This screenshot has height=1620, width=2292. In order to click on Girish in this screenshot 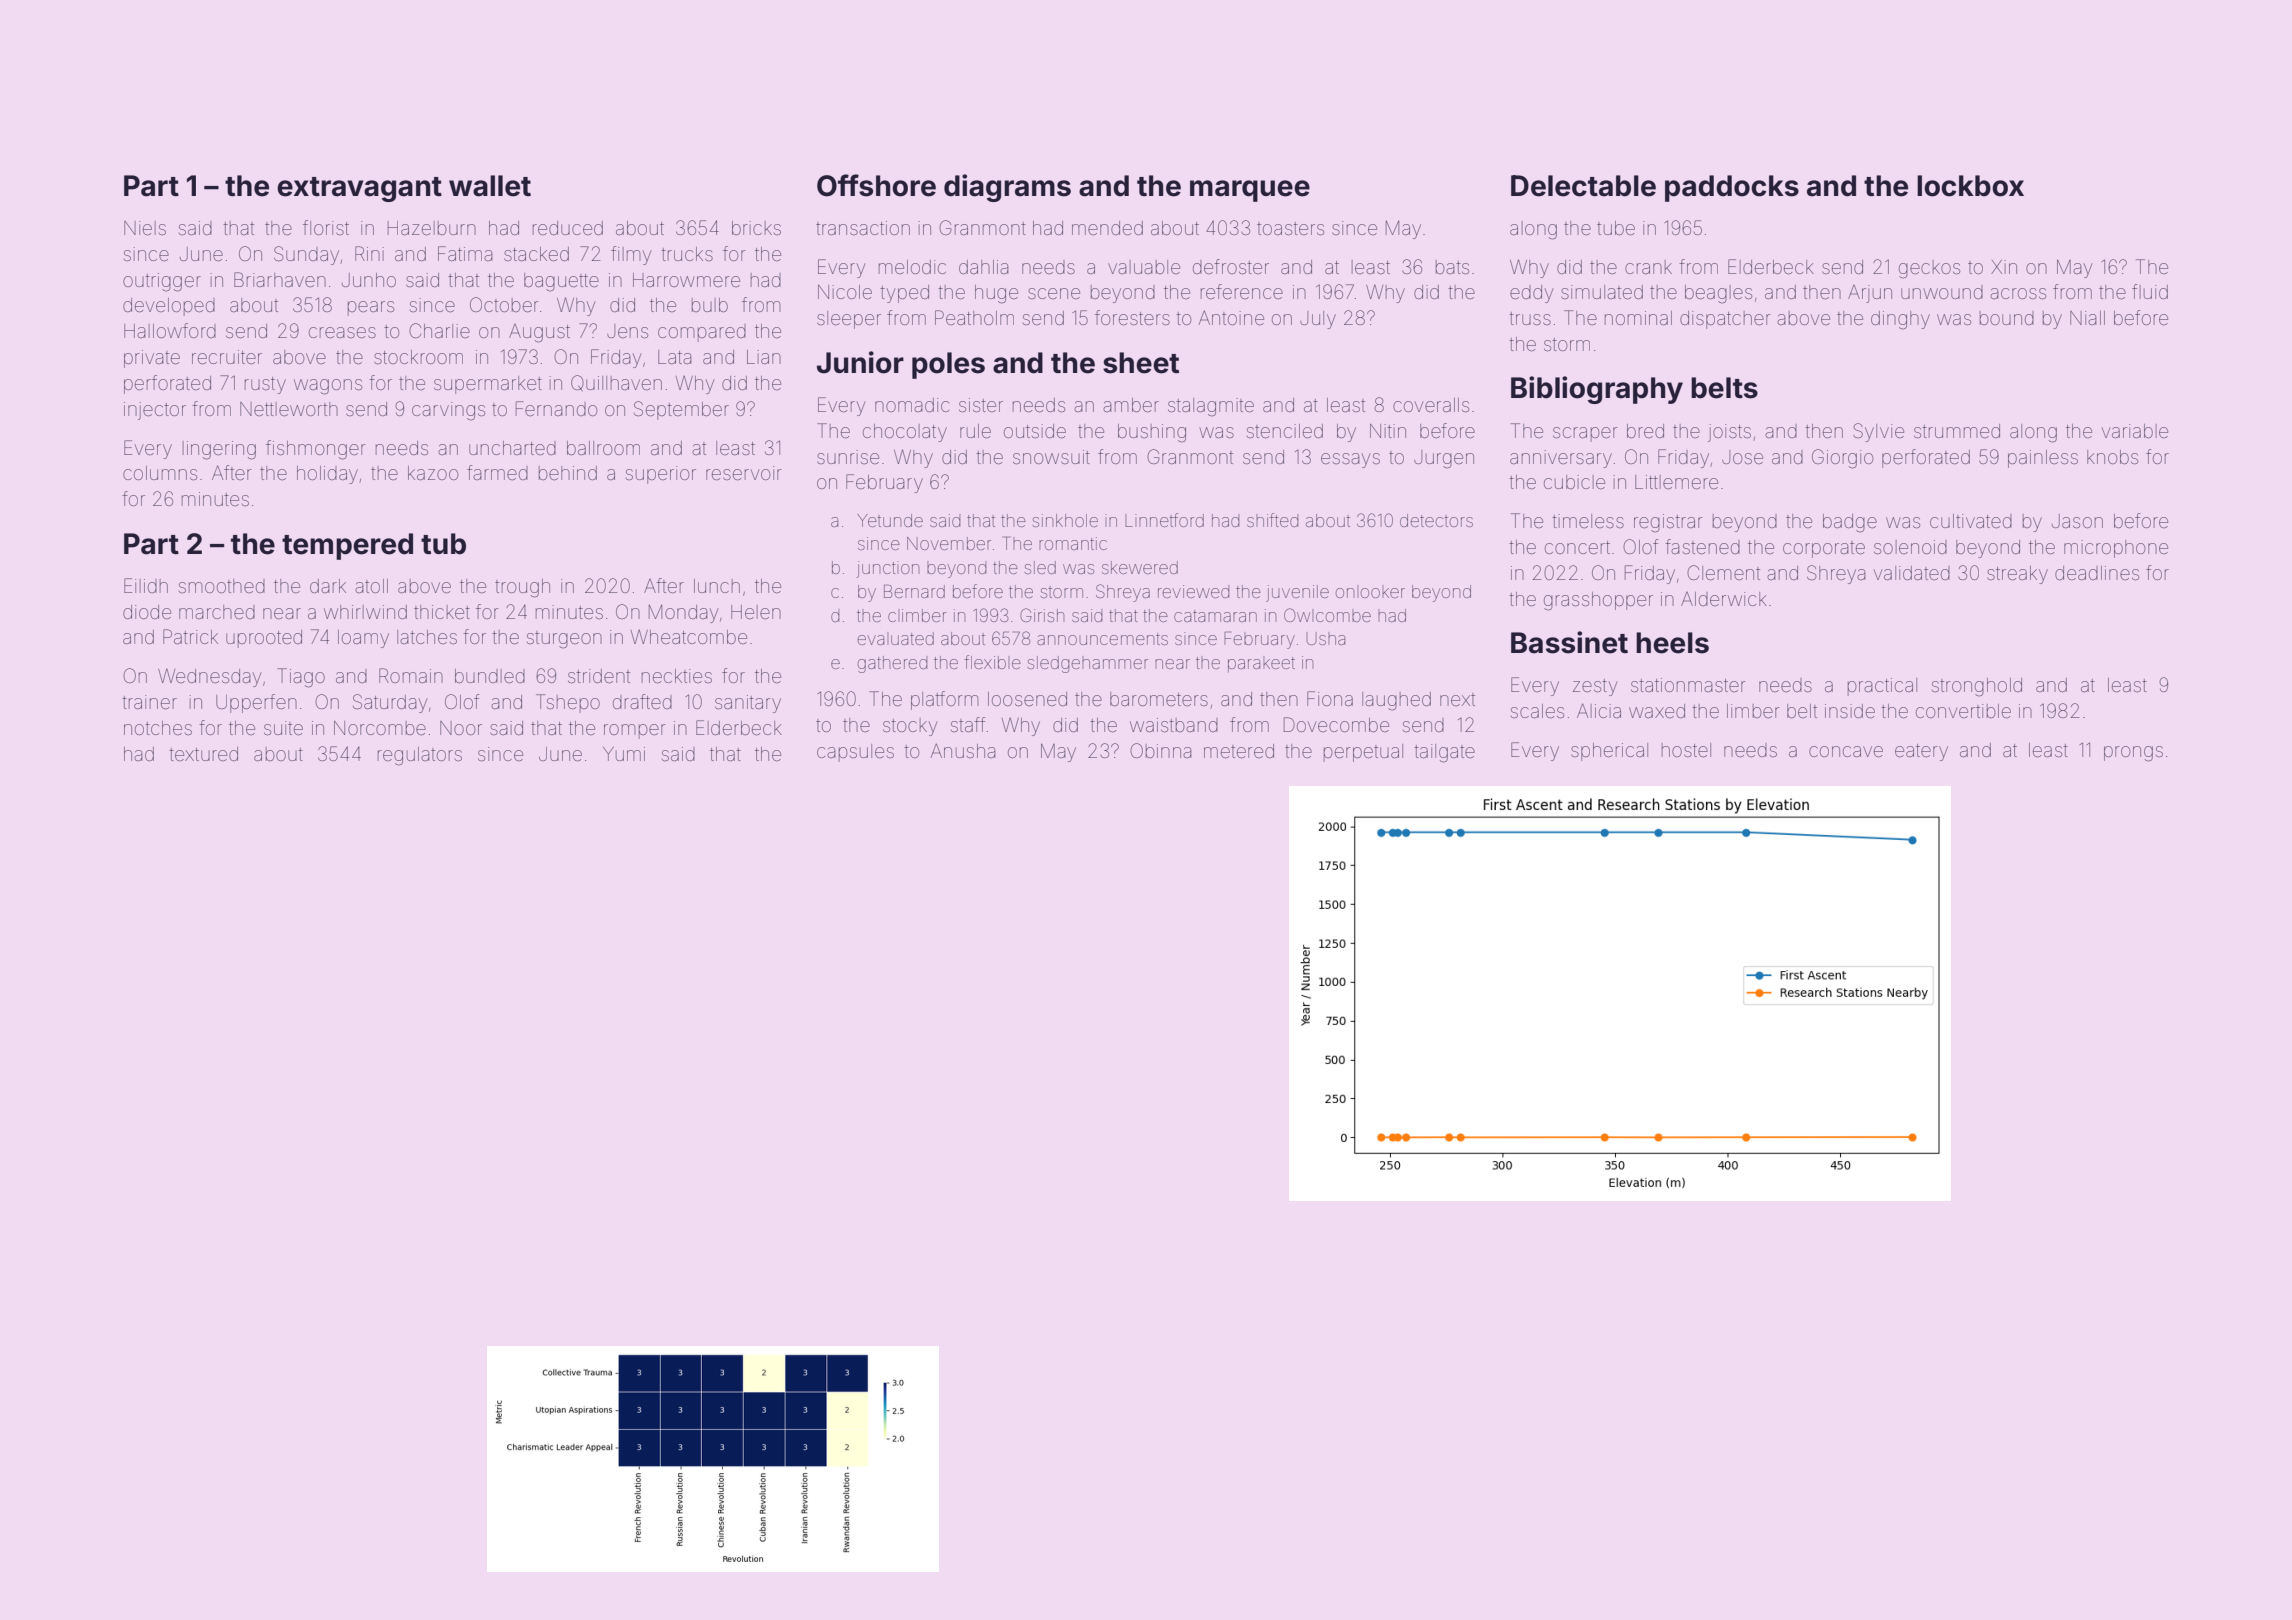, I will do `click(1042, 615)`.
